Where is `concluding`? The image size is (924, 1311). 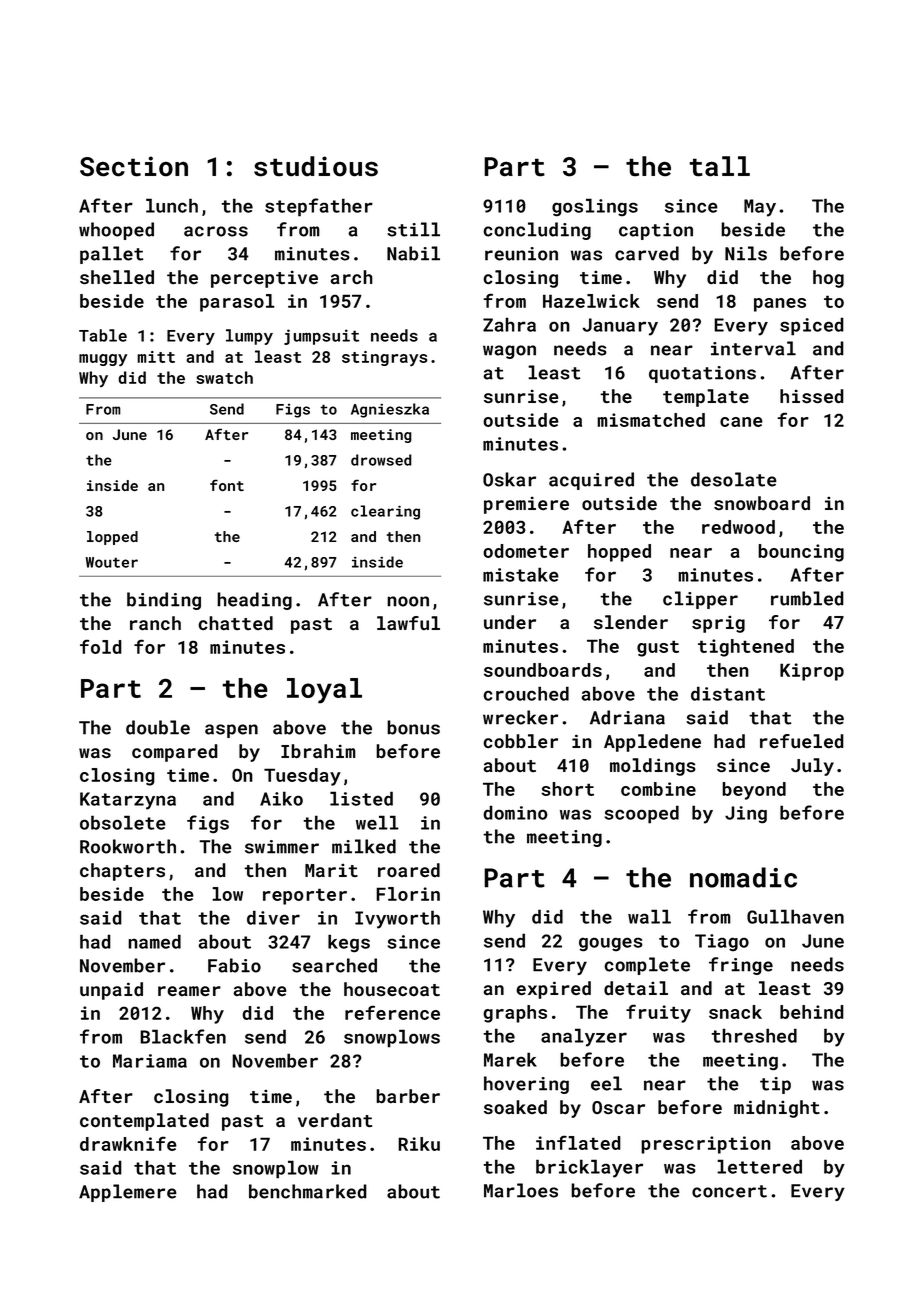
concluding is located at coordinates (537, 231).
